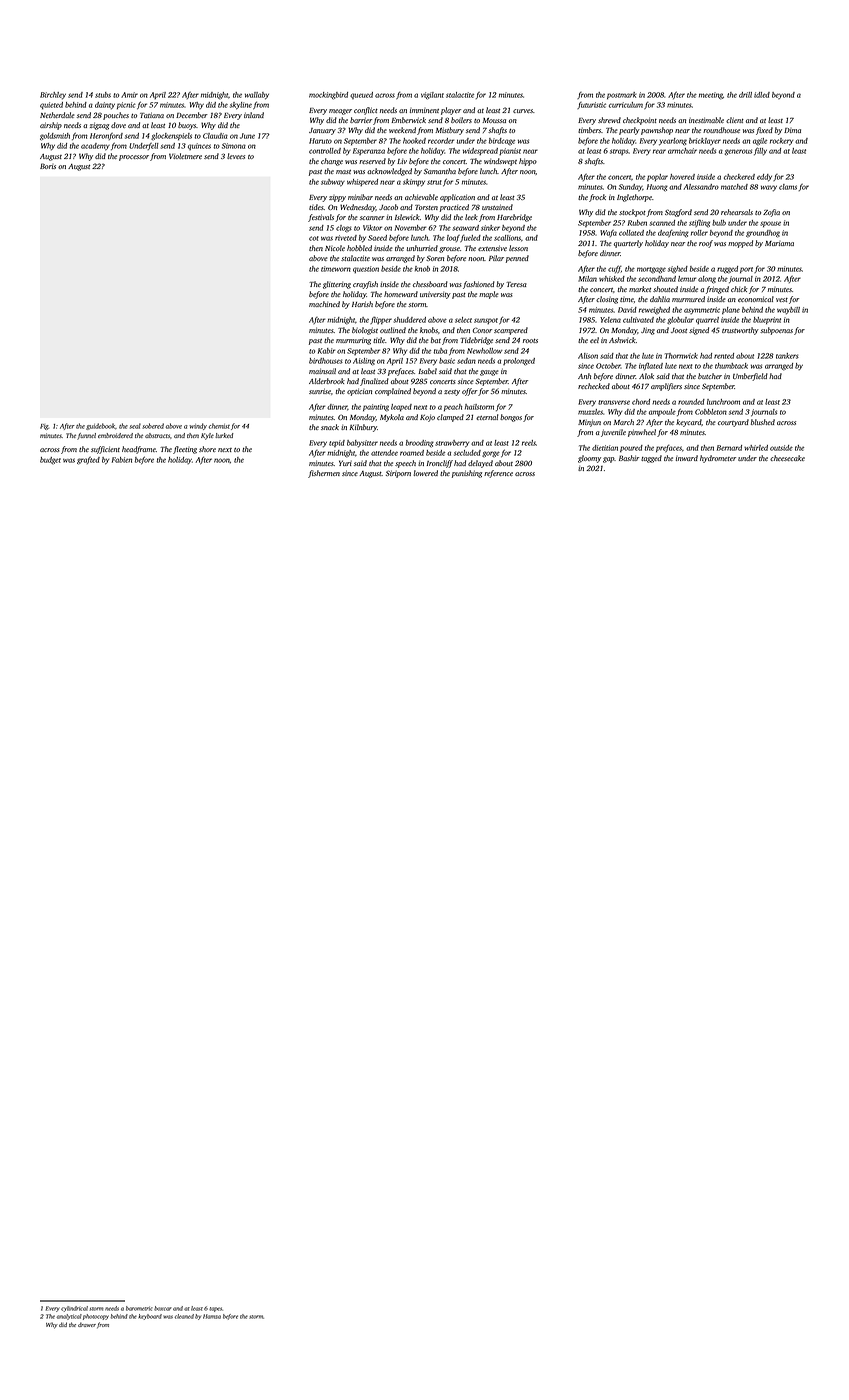 This page has height=1400, width=849. Describe the element at coordinates (87, 1324) in the page. I see `drawer` at that location.
